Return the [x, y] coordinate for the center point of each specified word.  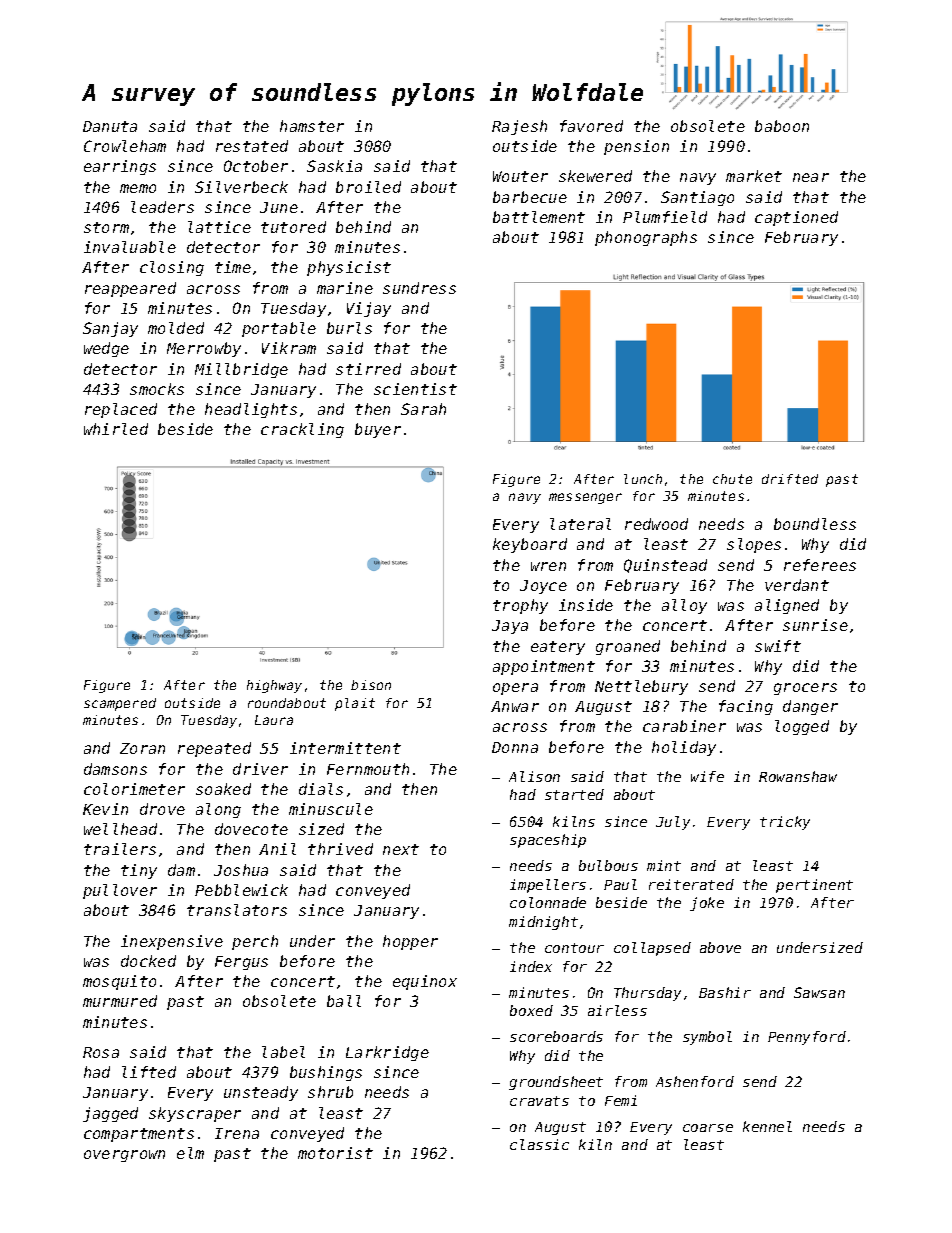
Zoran [142, 748]
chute [732, 479]
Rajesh [519, 127]
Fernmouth [368, 769]
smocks [157, 389]
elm [190, 1153]
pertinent [814, 886]
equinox [425, 982]
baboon [782, 126]
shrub [330, 1092]
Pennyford [807, 1038]
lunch [643, 479]
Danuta [110, 126]
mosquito [119, 982]
